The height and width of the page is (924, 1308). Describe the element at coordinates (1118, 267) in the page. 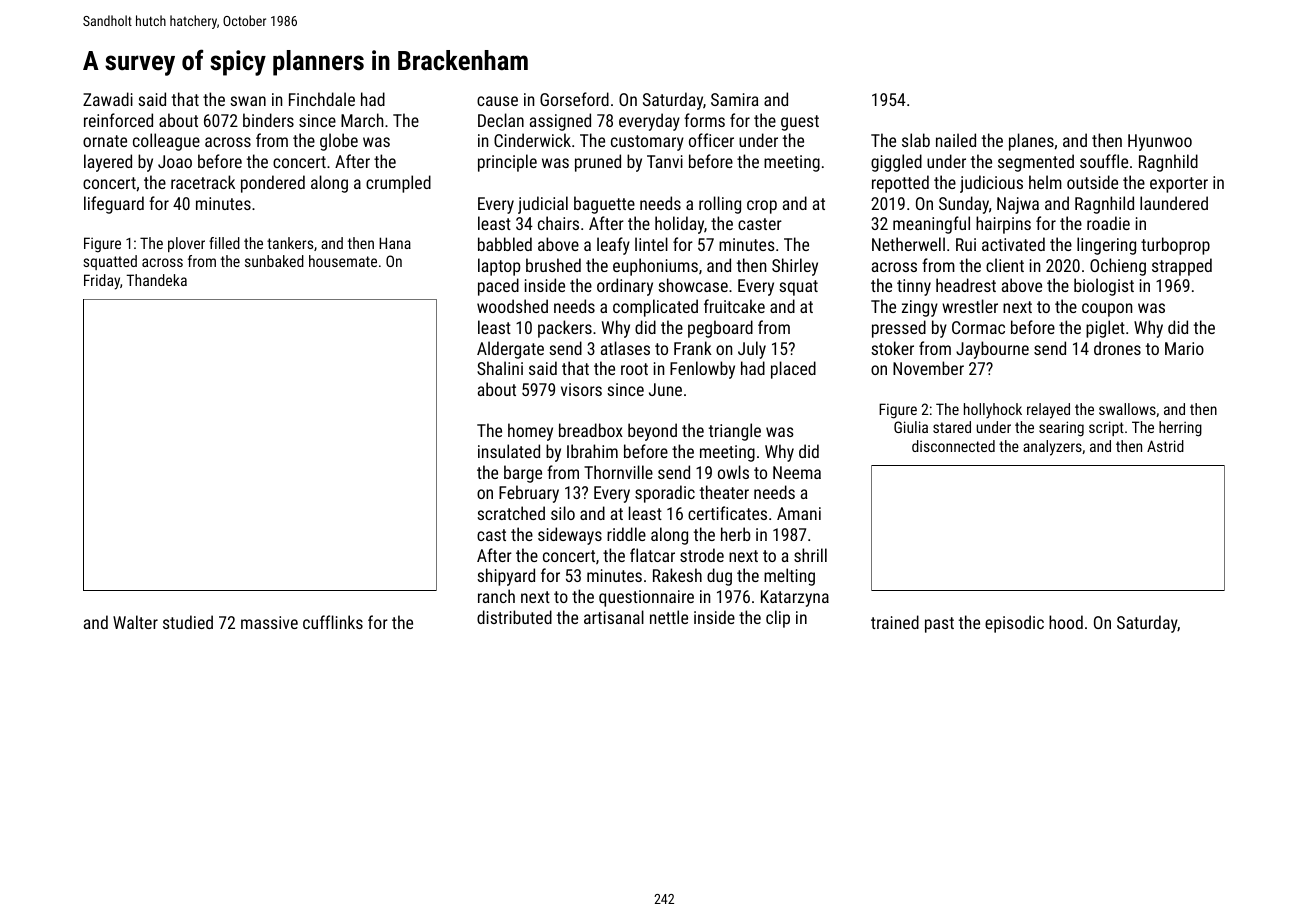

I see `Ochieng` at that location.
